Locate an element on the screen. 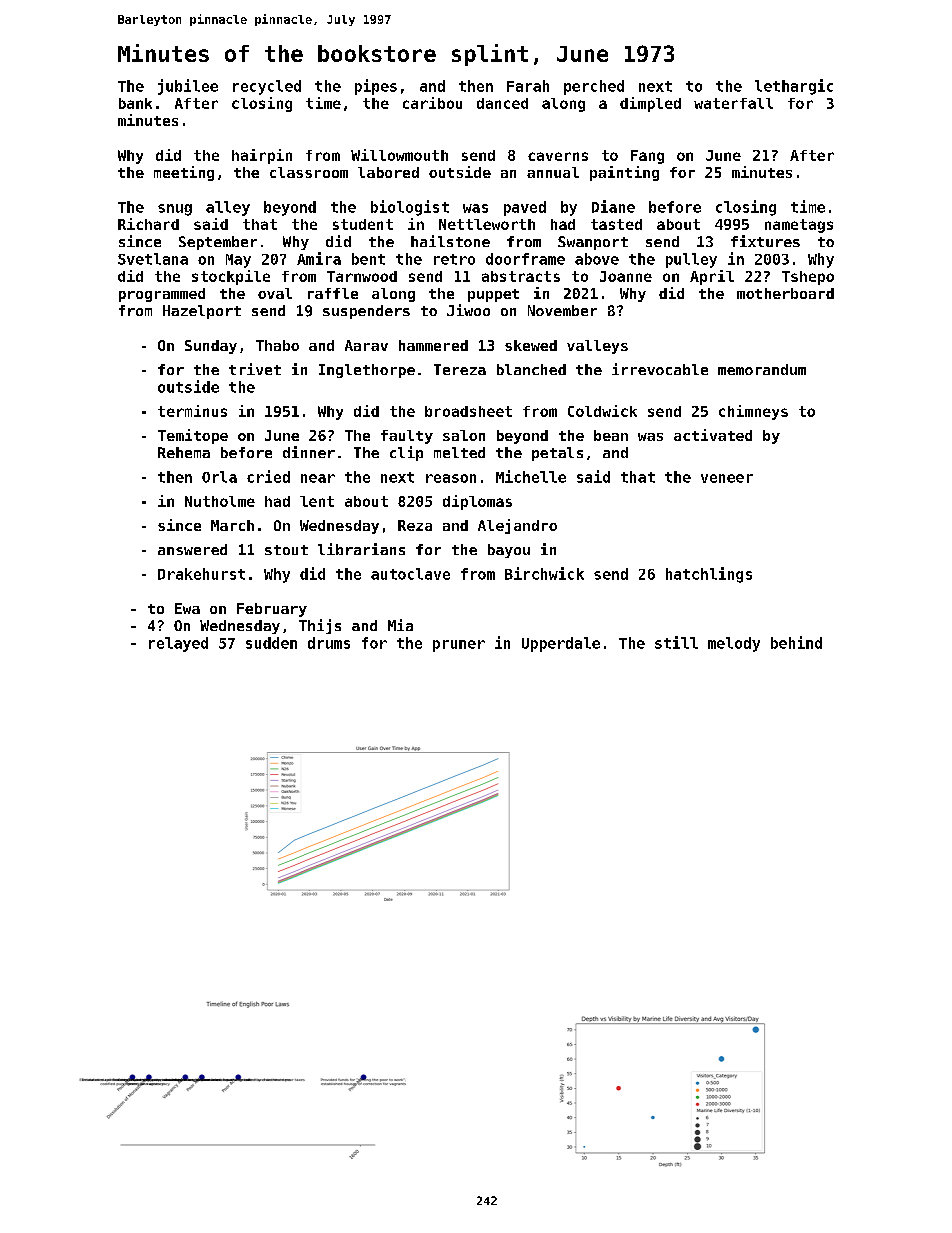 This screenshot has width=952, height=1233. hammered is located at coordinates (433, 345).
